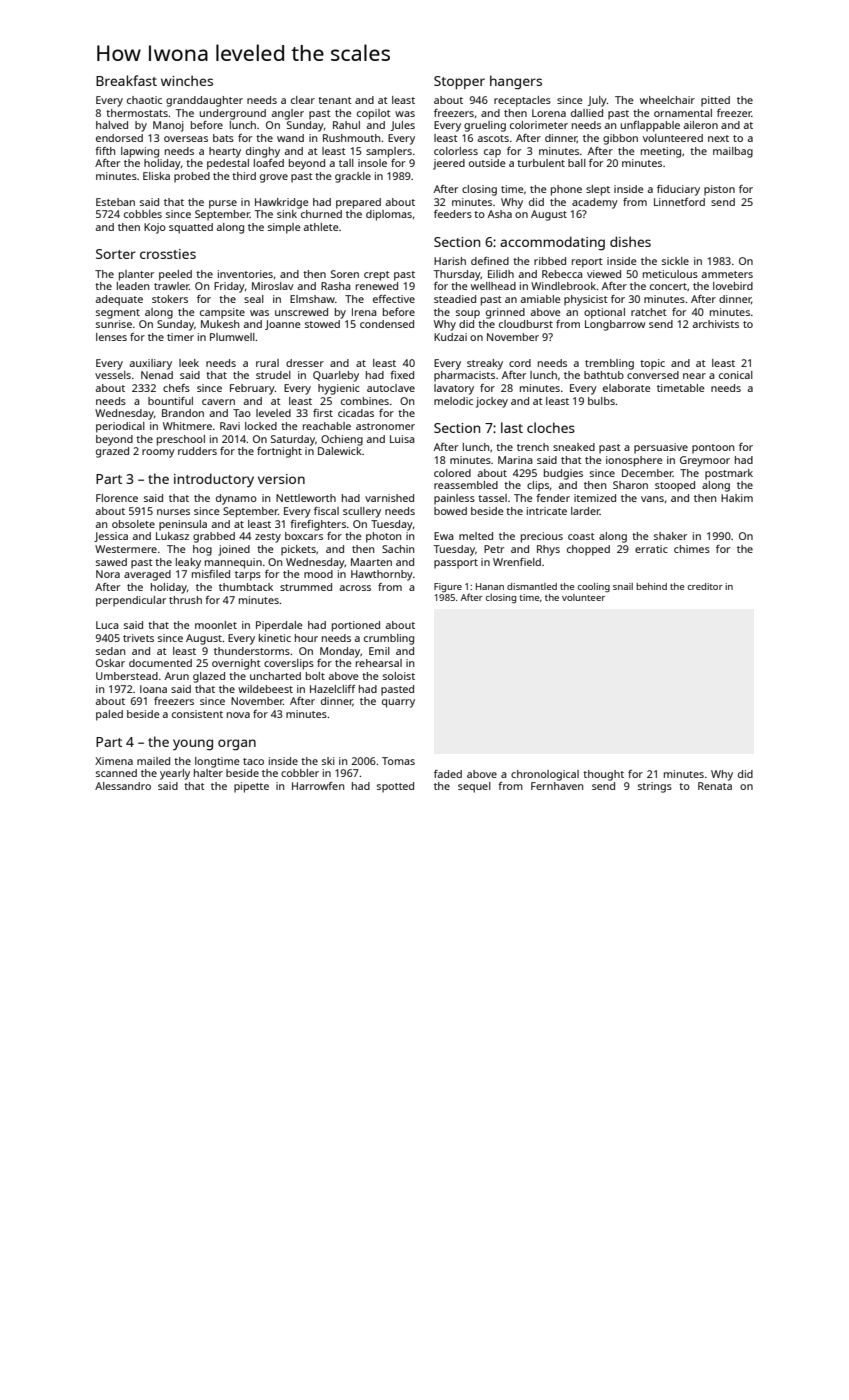  I want to click on clear, so click(303, 100).
